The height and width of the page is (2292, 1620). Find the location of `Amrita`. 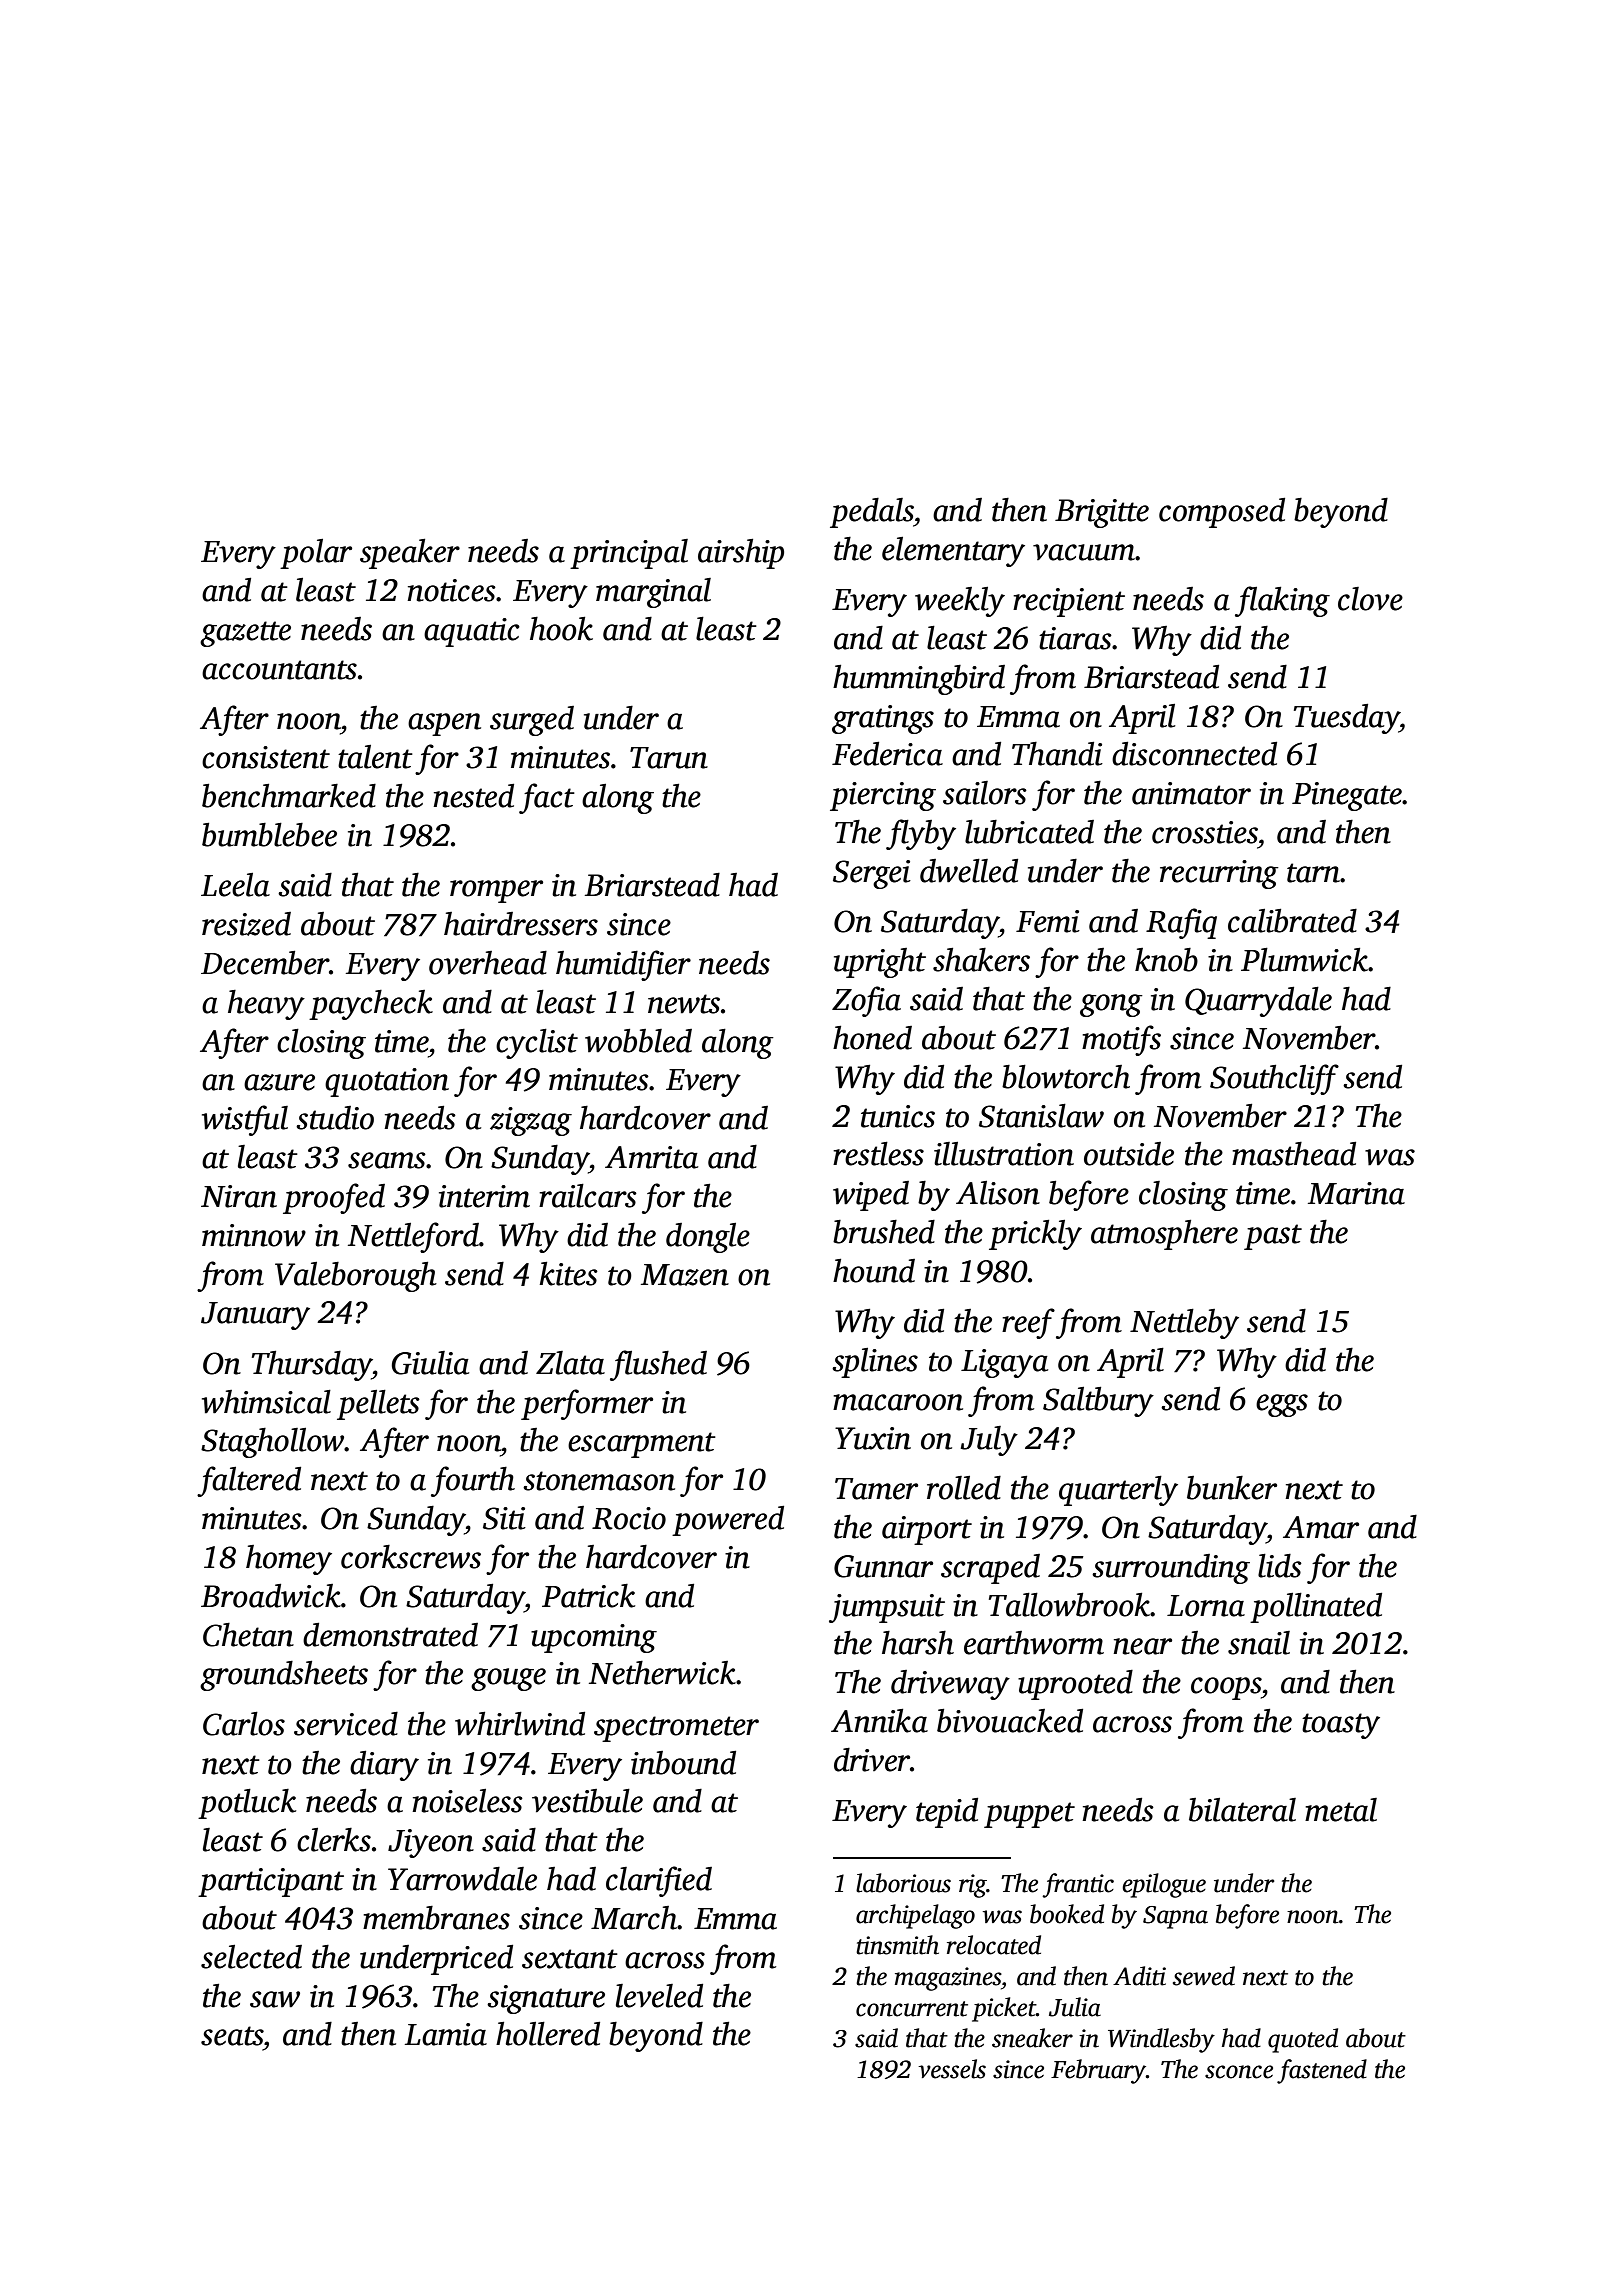

Amrita is located at coordinates (651, 1157).
